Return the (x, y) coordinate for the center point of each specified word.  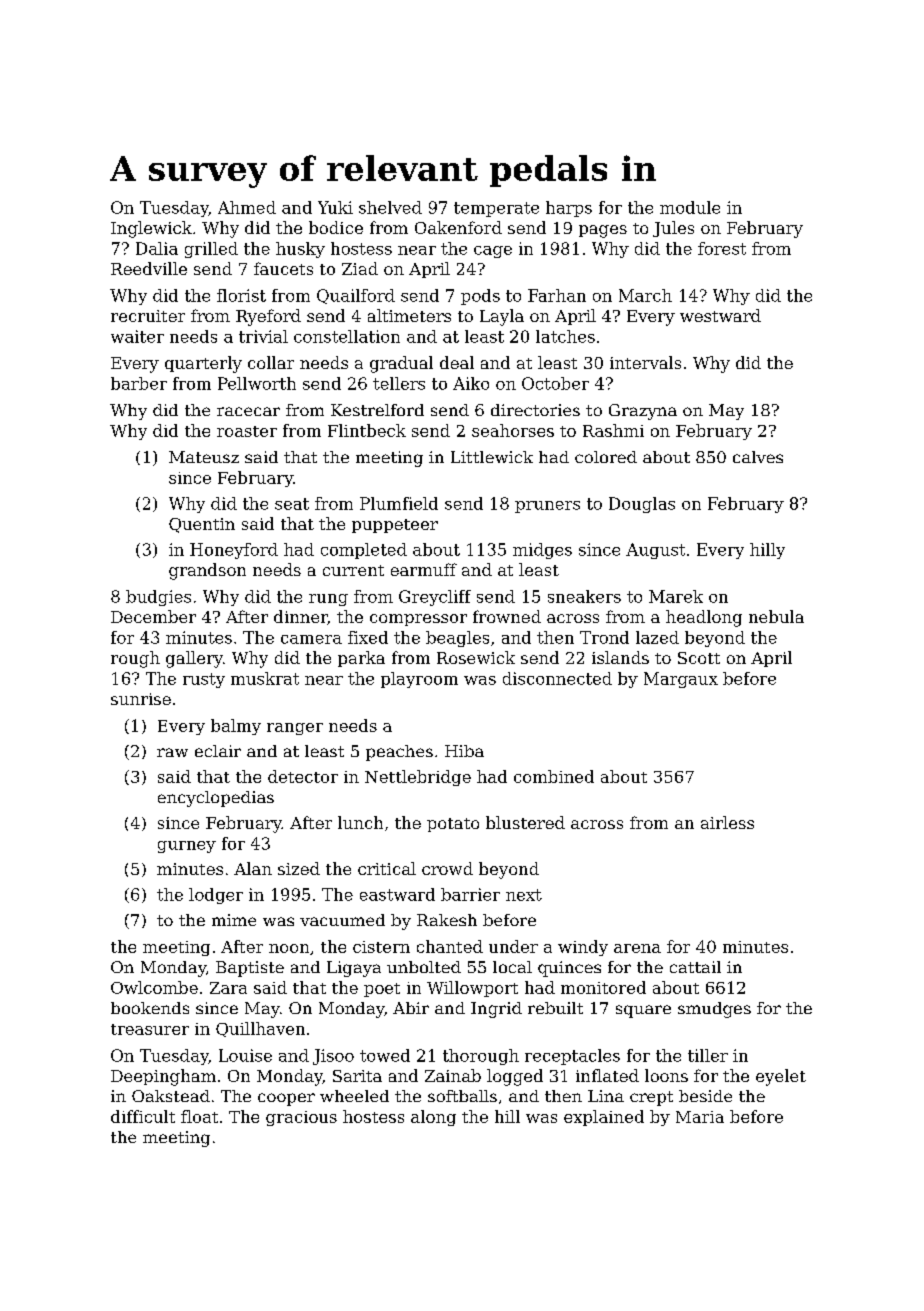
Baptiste (250, 969)
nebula (776, 616)
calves (758, 457)
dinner (301, 617)
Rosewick (476, 657)
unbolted (424, 967)
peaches (399, 753)
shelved (390, 207)
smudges (714, 1010)
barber (139, 383)
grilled (211, 250)
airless (727, 822)
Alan (253, 868)
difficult (143, 1116)
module (690, 207)
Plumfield (399, 503)
